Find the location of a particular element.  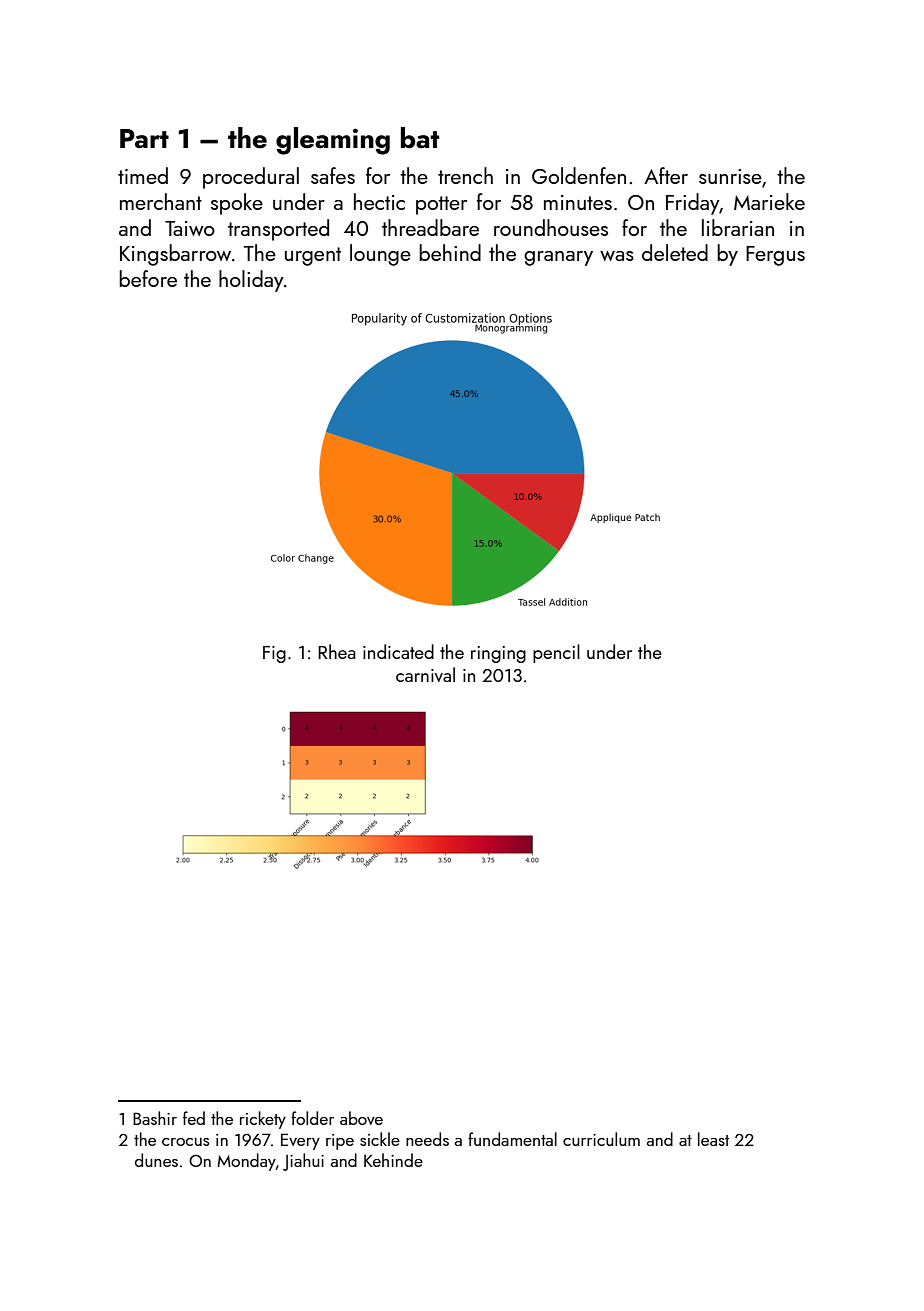

Kehinde is located at coordinates (393, 1160).
